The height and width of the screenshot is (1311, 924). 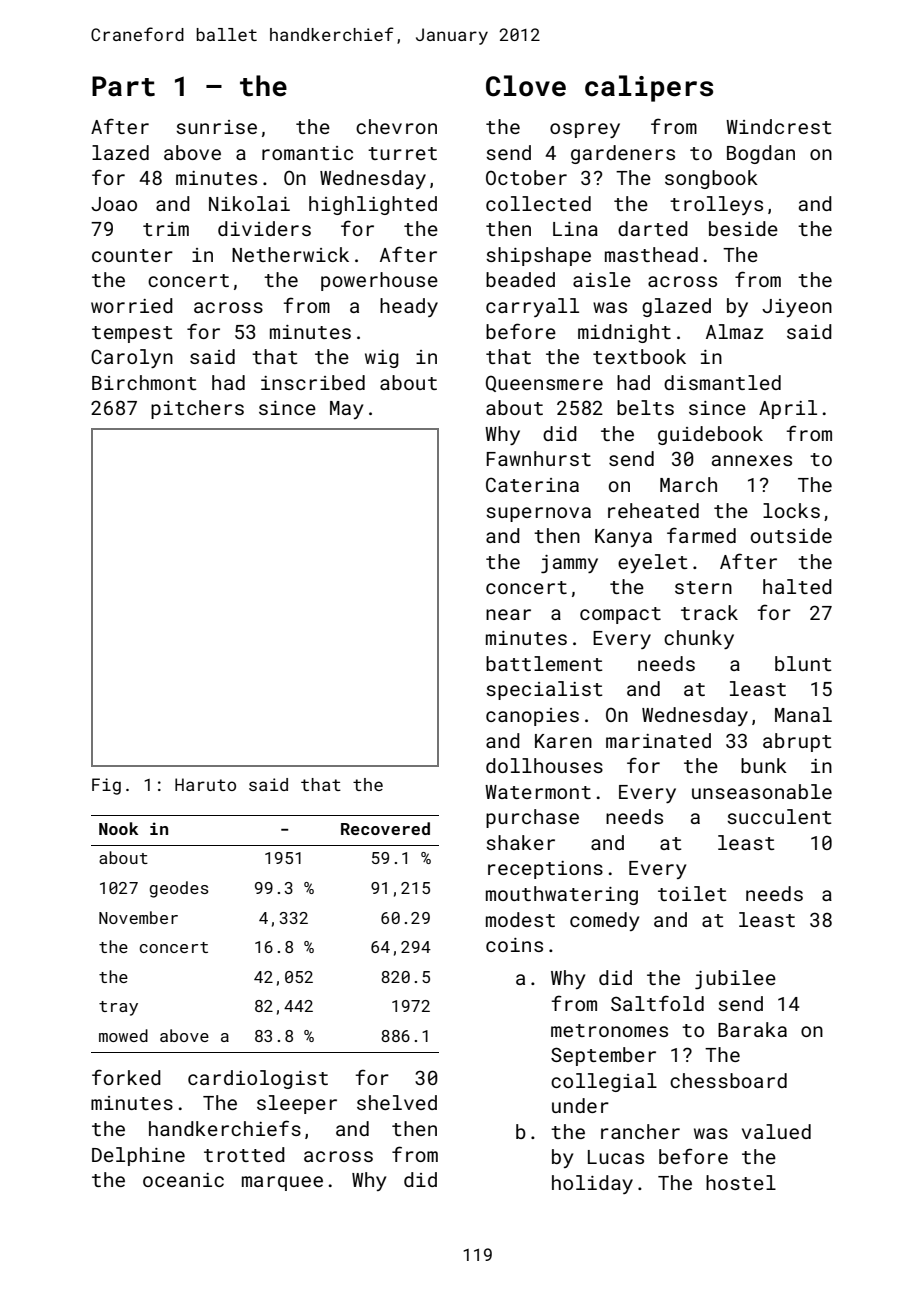 What do you see at coordinates (728, 1080) in the screenshot?
I see `chessboard` at bounding box center [728, 1080].
